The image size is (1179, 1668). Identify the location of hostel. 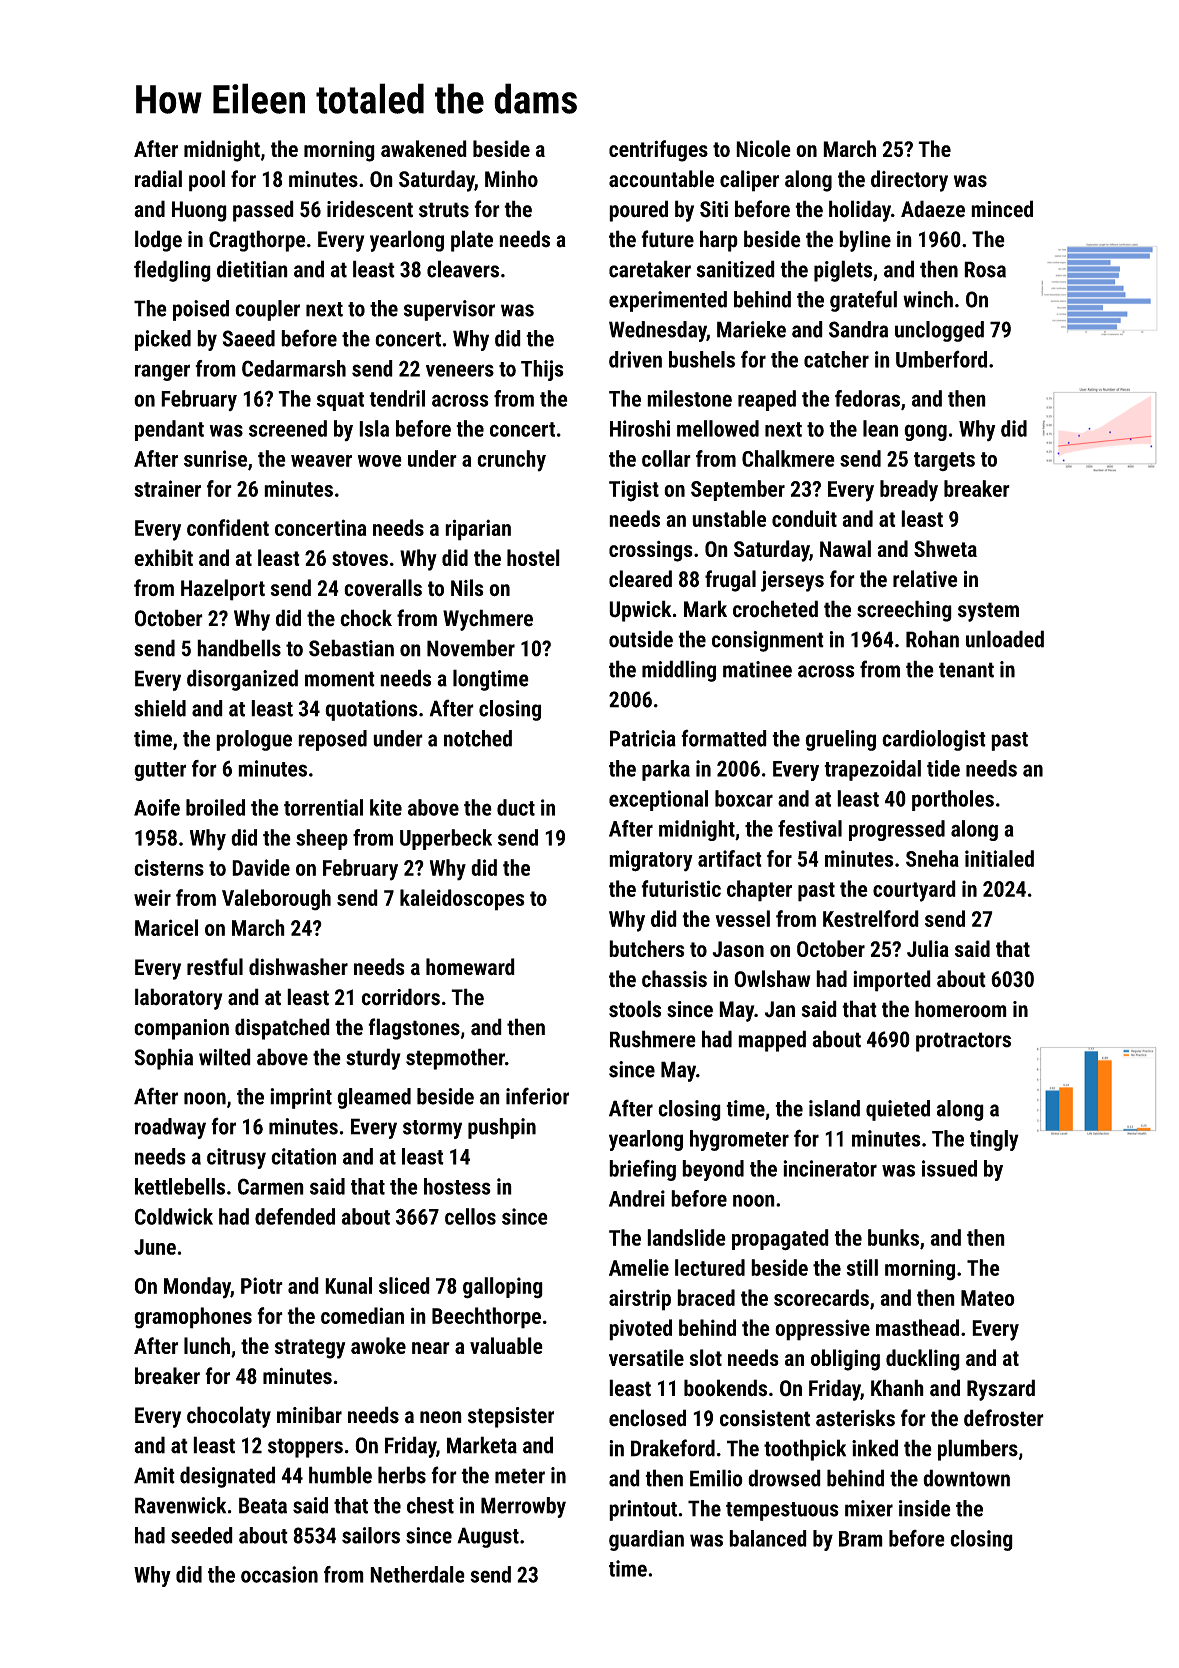
(533, 557).
